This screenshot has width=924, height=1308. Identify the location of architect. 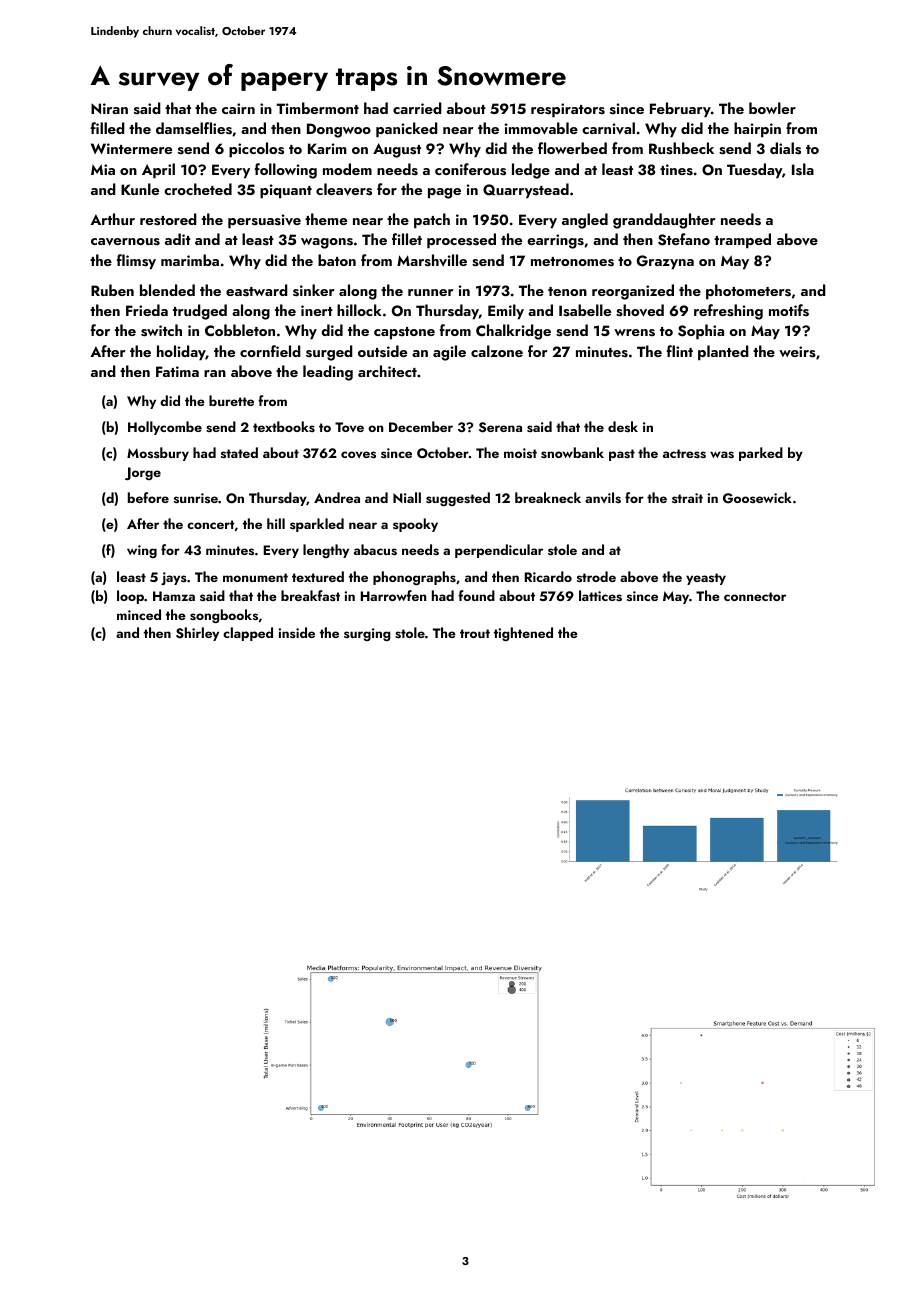
(387, 371).
